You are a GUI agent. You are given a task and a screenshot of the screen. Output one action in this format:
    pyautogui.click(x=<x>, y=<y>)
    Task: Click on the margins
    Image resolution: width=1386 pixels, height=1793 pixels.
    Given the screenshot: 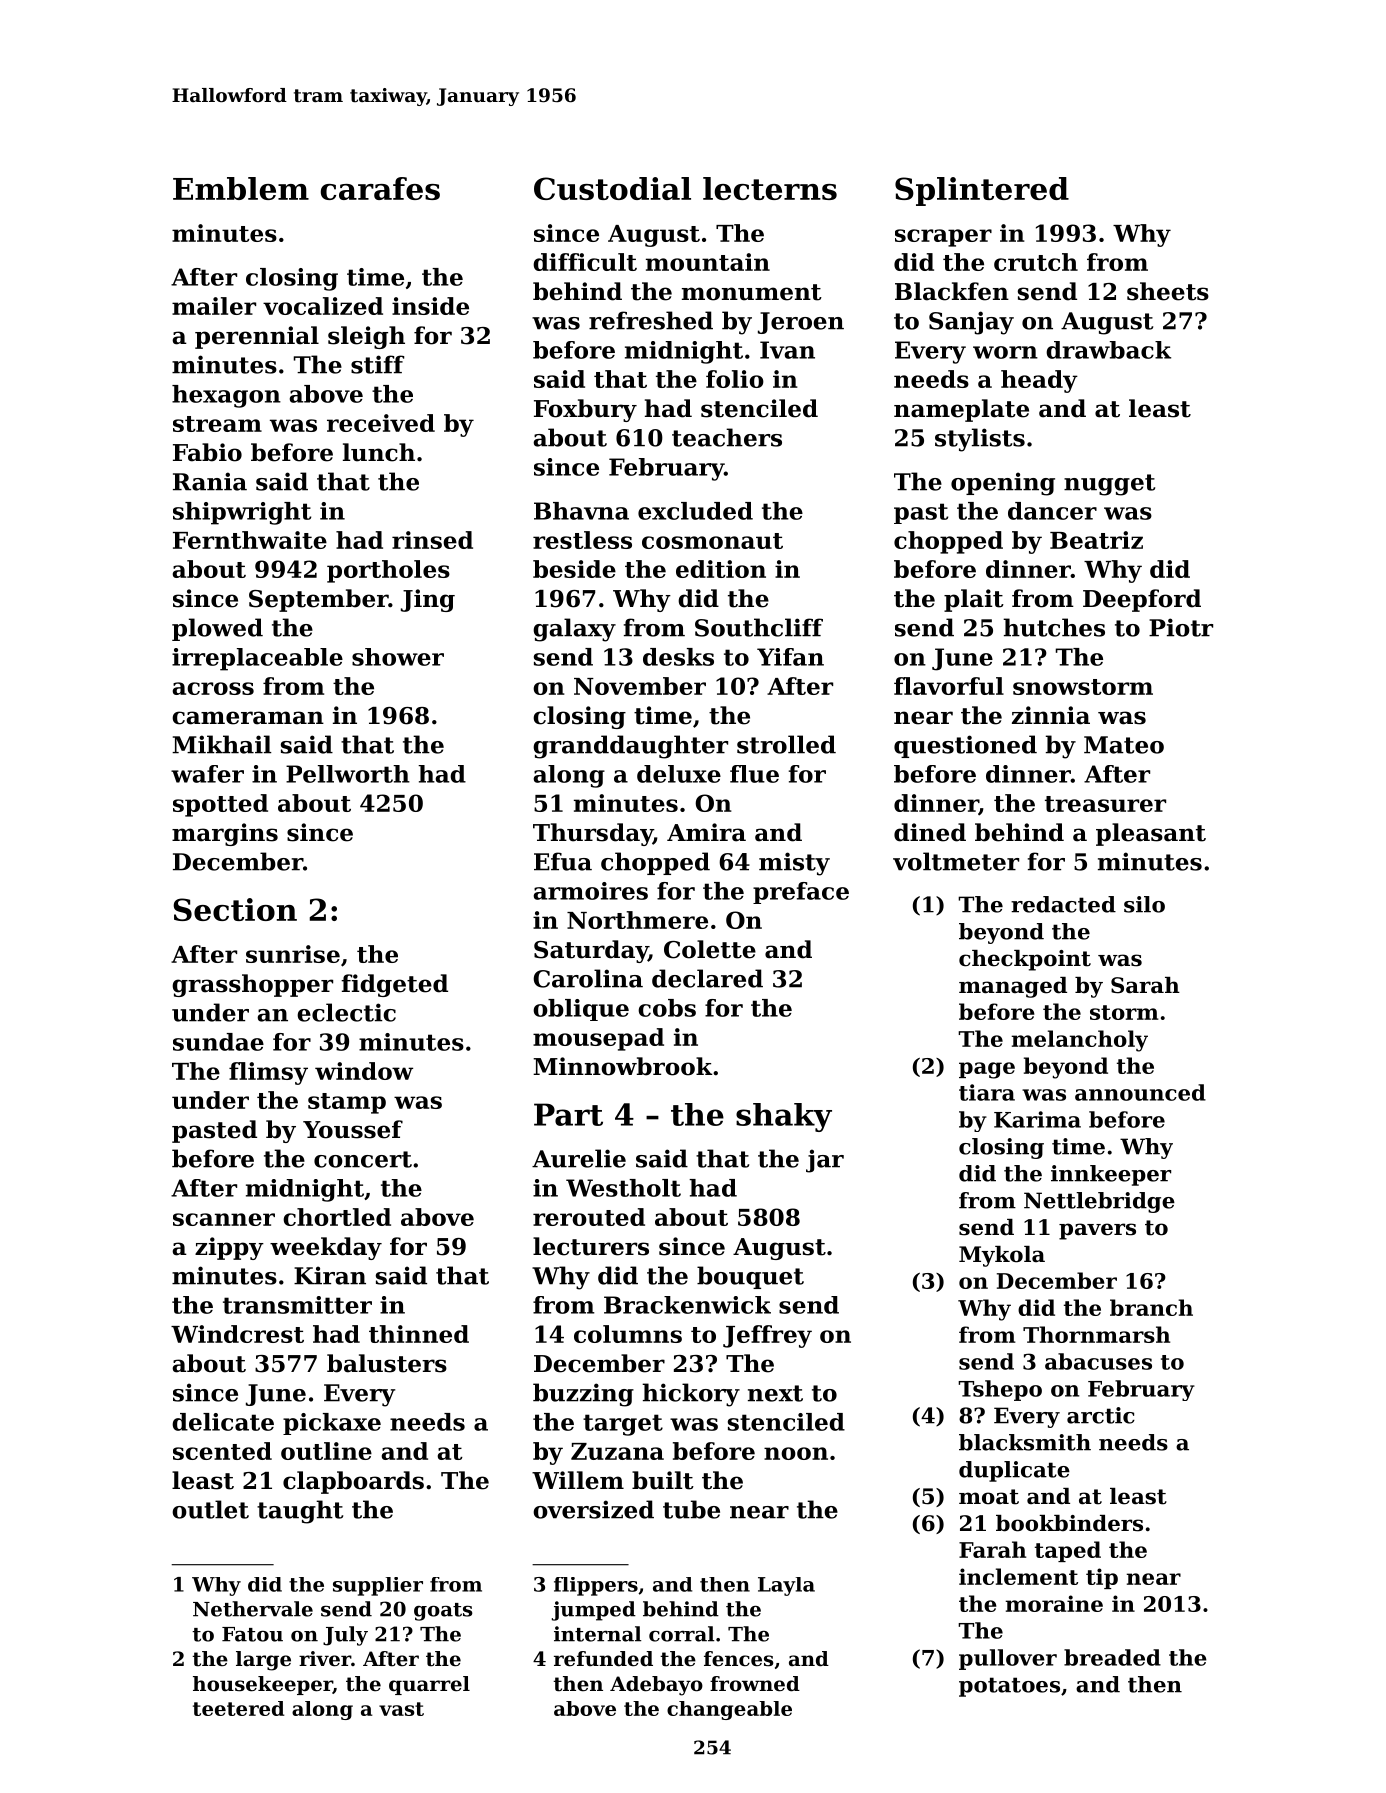 What is the action you would take?
    pyautogui.click(x=225, y=834)
